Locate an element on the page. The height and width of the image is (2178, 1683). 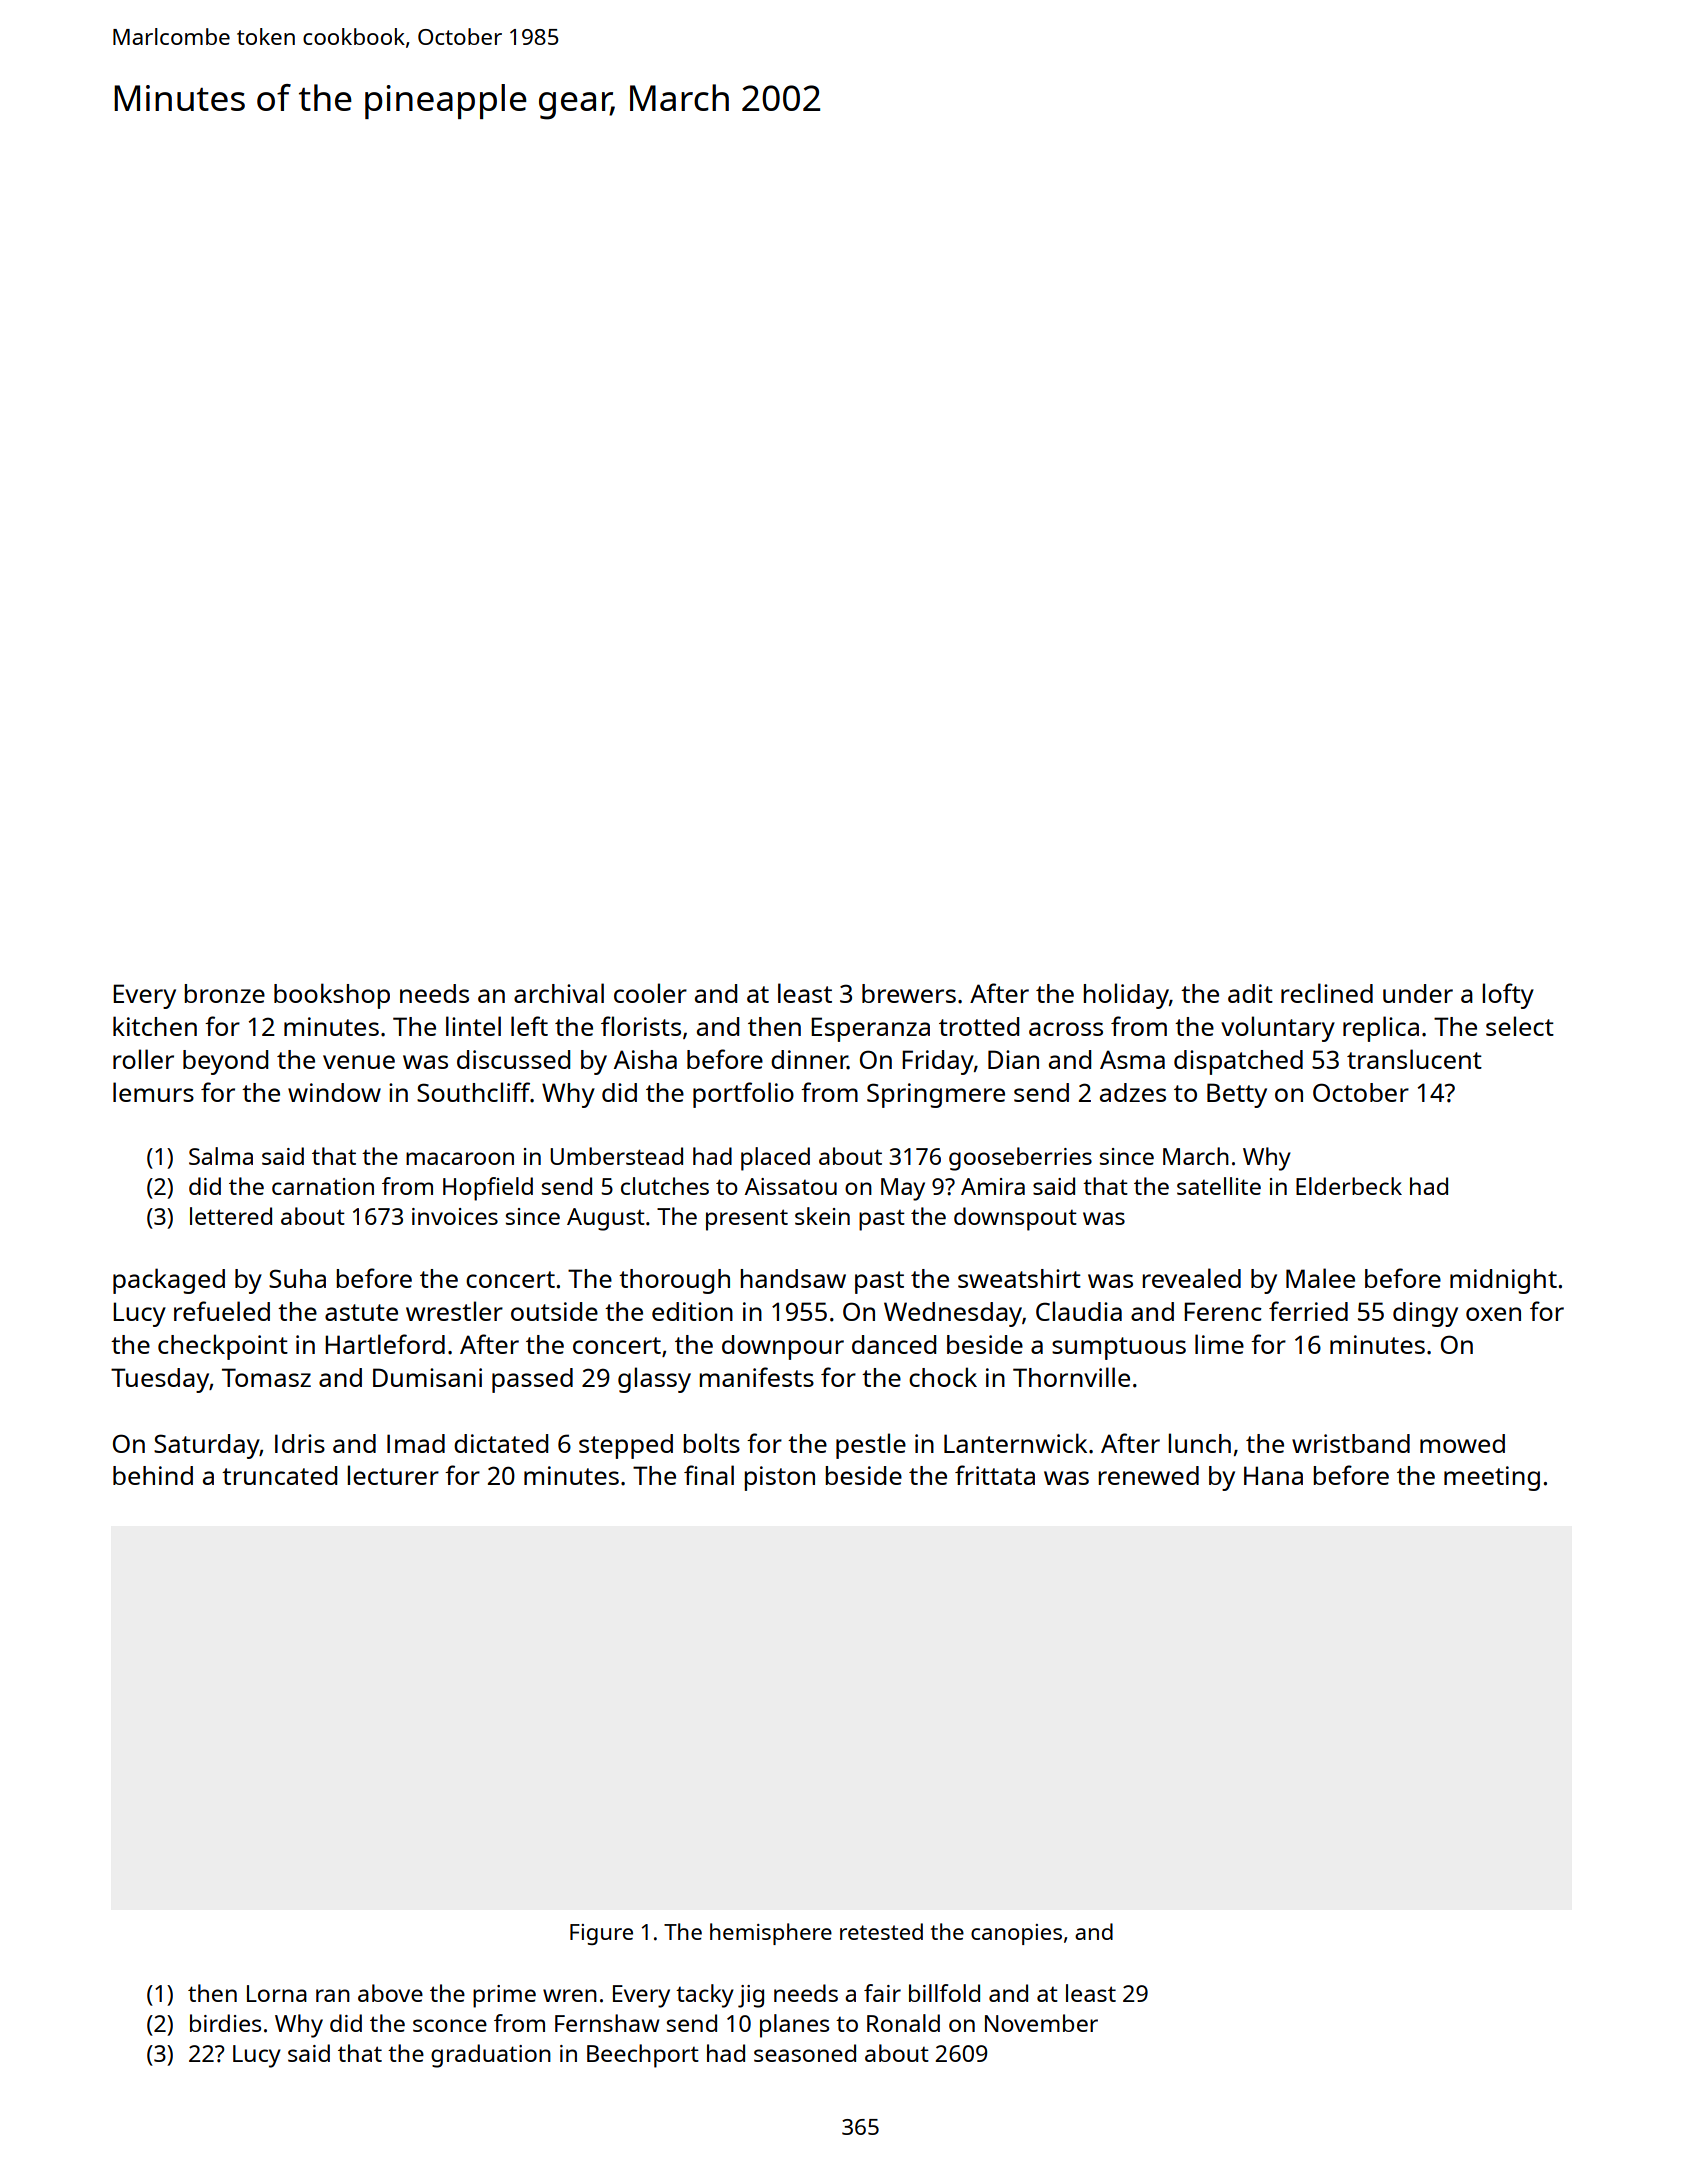
Lorna is located at coordinates (277, 1993).
